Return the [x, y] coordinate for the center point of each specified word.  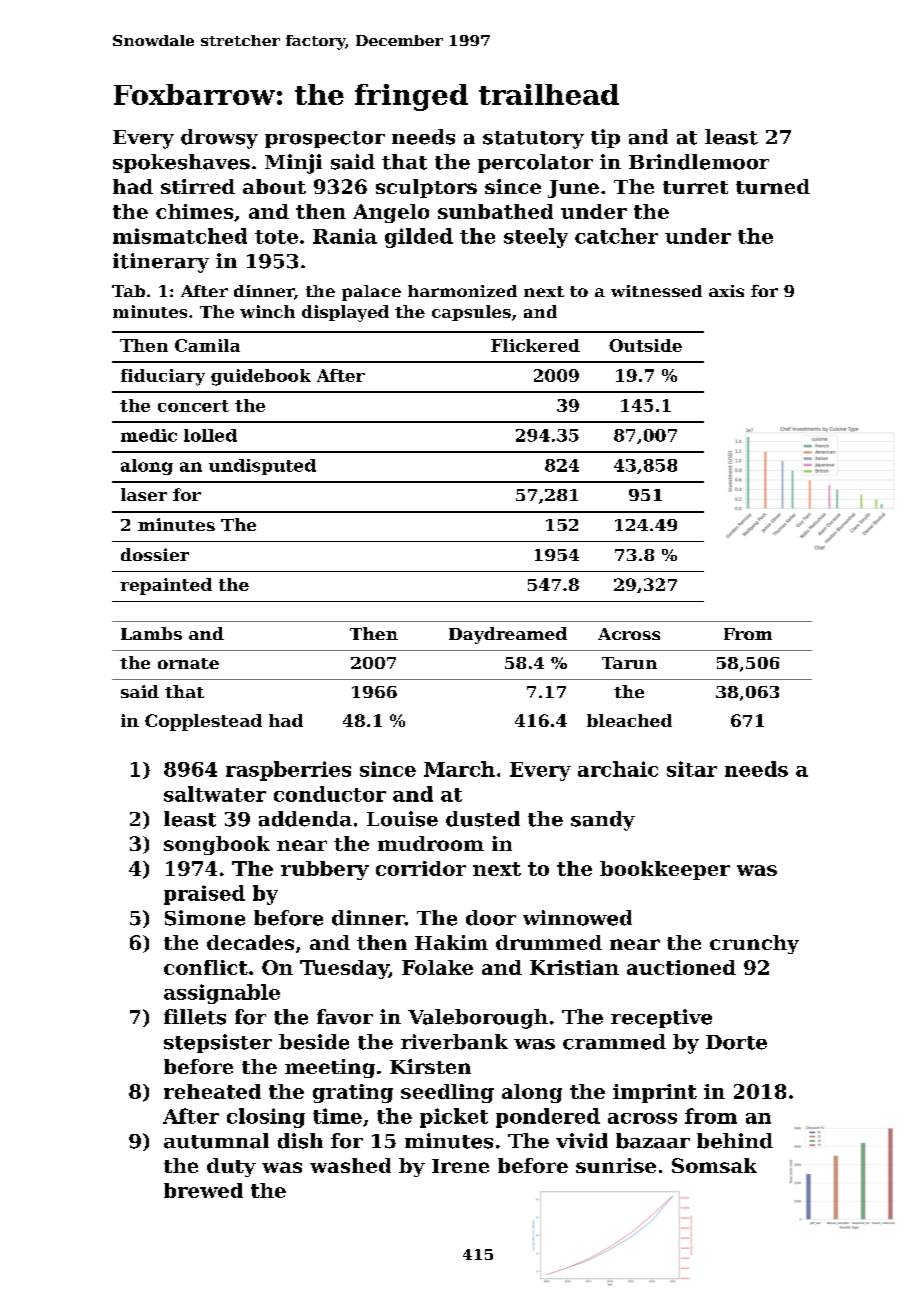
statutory [533, 140]
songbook [217, 845]
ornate [188, 663]
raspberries [288, 771]
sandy [603, 821]
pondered [548, 1118]
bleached [629, 720]
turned [773, 186]
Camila [207, 345]
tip [605, 138]
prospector [325, 139]
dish [300, 1141]
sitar [692, 769]
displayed [345, 313]
